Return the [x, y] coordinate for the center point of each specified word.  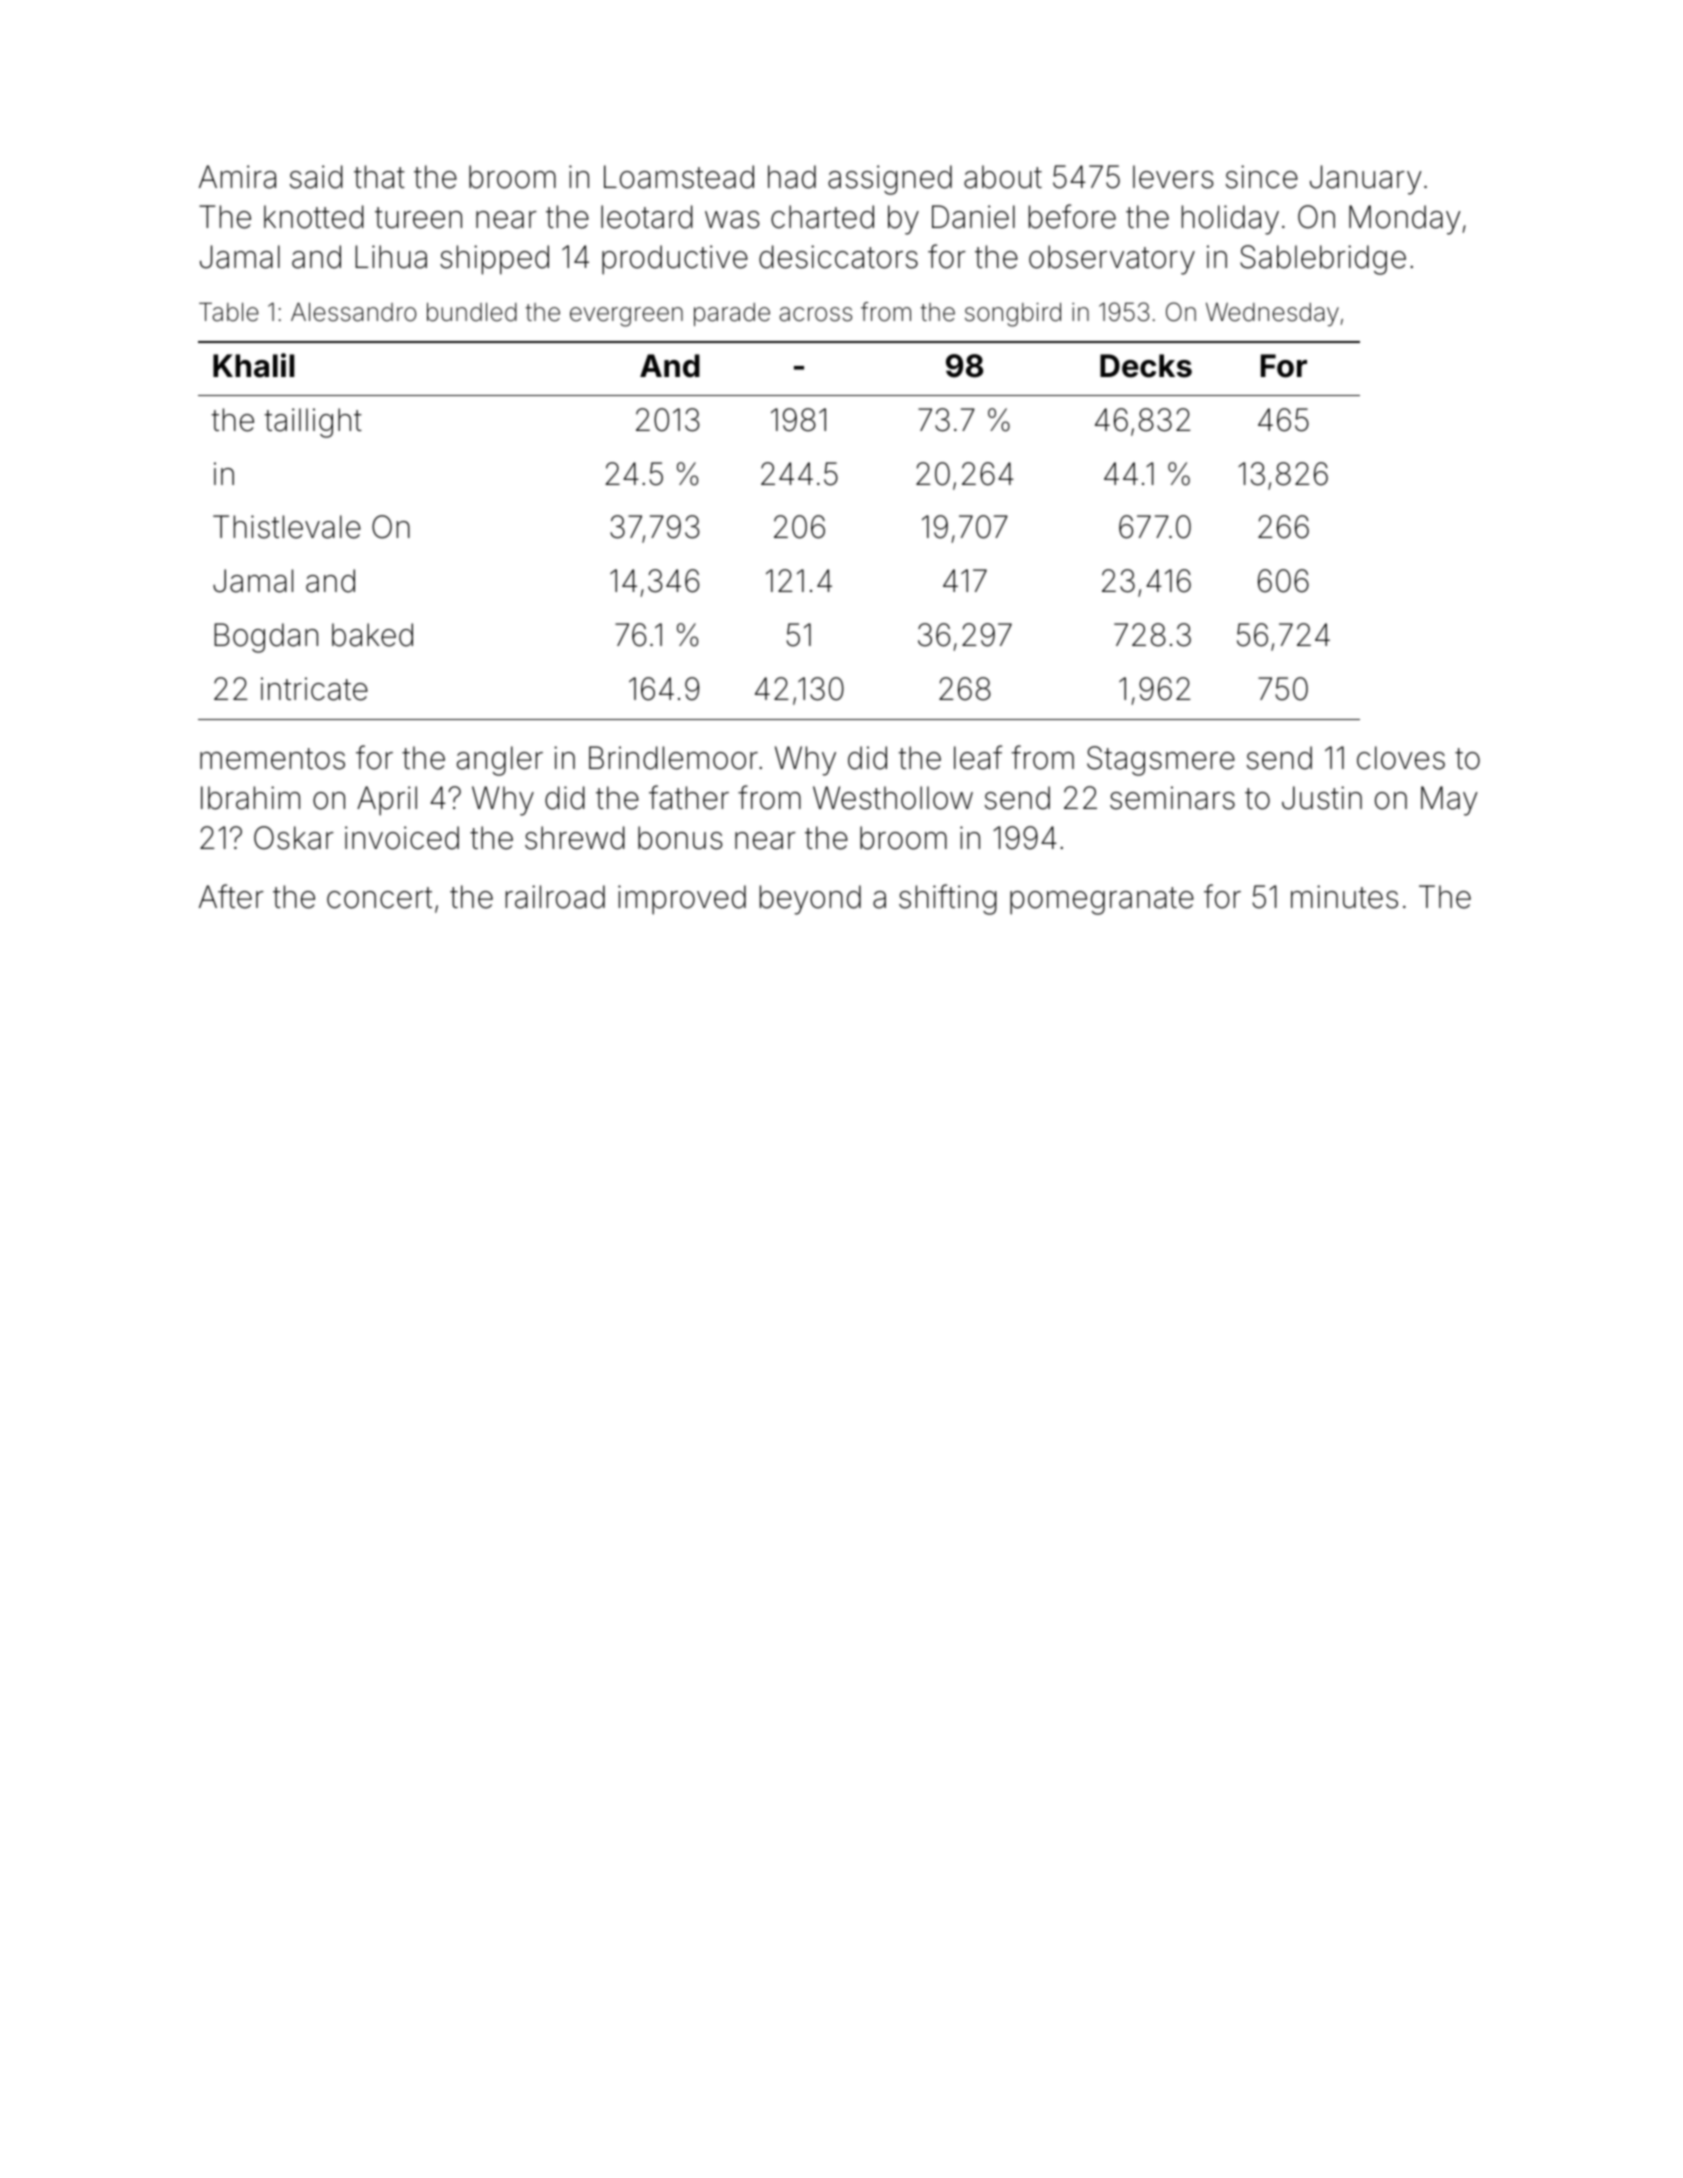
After [231, 896]
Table [229, 312]
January [1366, 180]
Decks [1146, 366]
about [1003, 177]
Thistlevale [287, 527]
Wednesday [1272, 314]
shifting [948, 899]
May [1449, 801]
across [816, 314]
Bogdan [266, 638]
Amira [237, 177]
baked [372, 635]
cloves [1401, 758]
